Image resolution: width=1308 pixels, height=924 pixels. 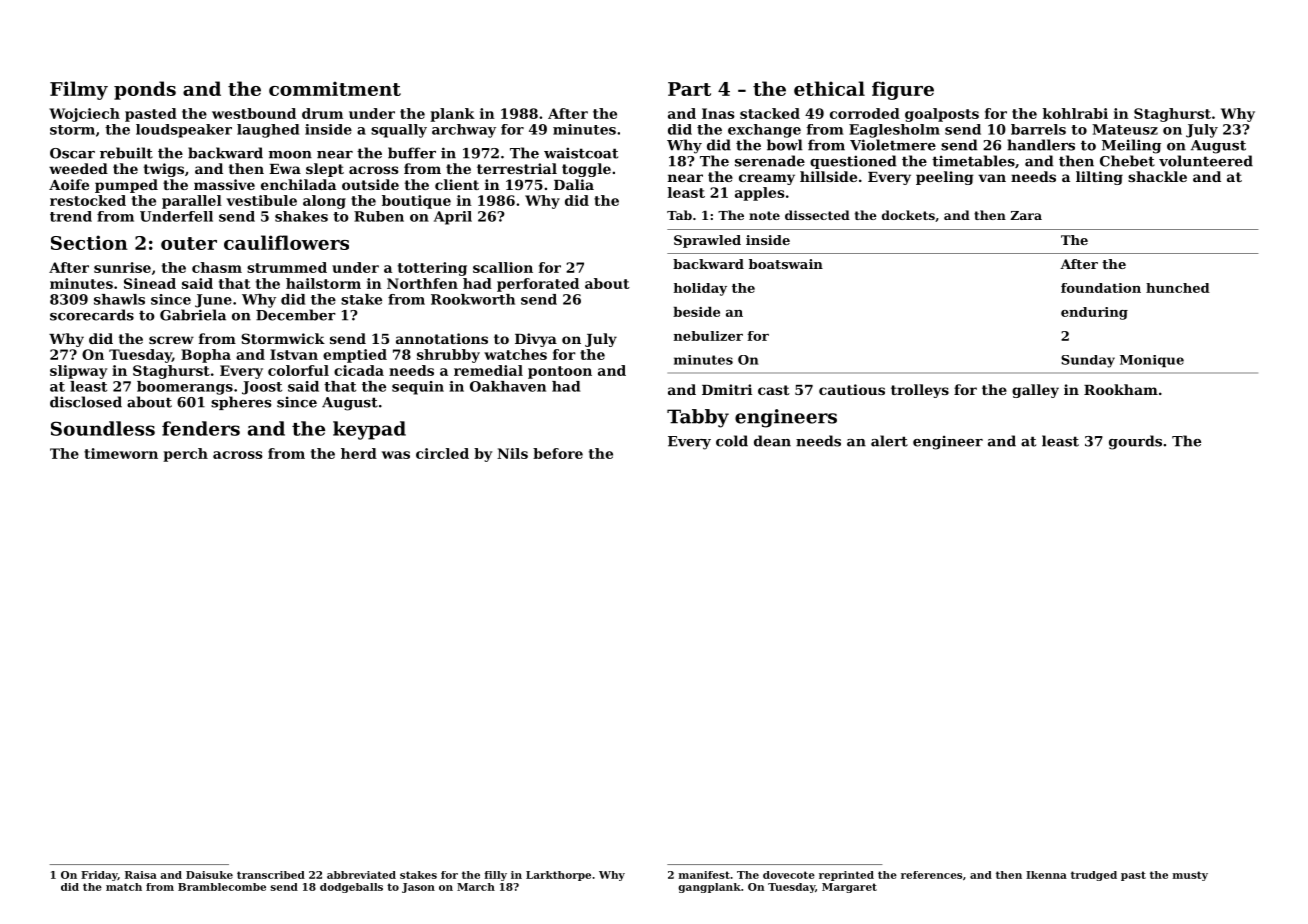 What do you see at coordinates (124, 887) in the screenshot?
I see `match` at bounding box center [124, 887].
